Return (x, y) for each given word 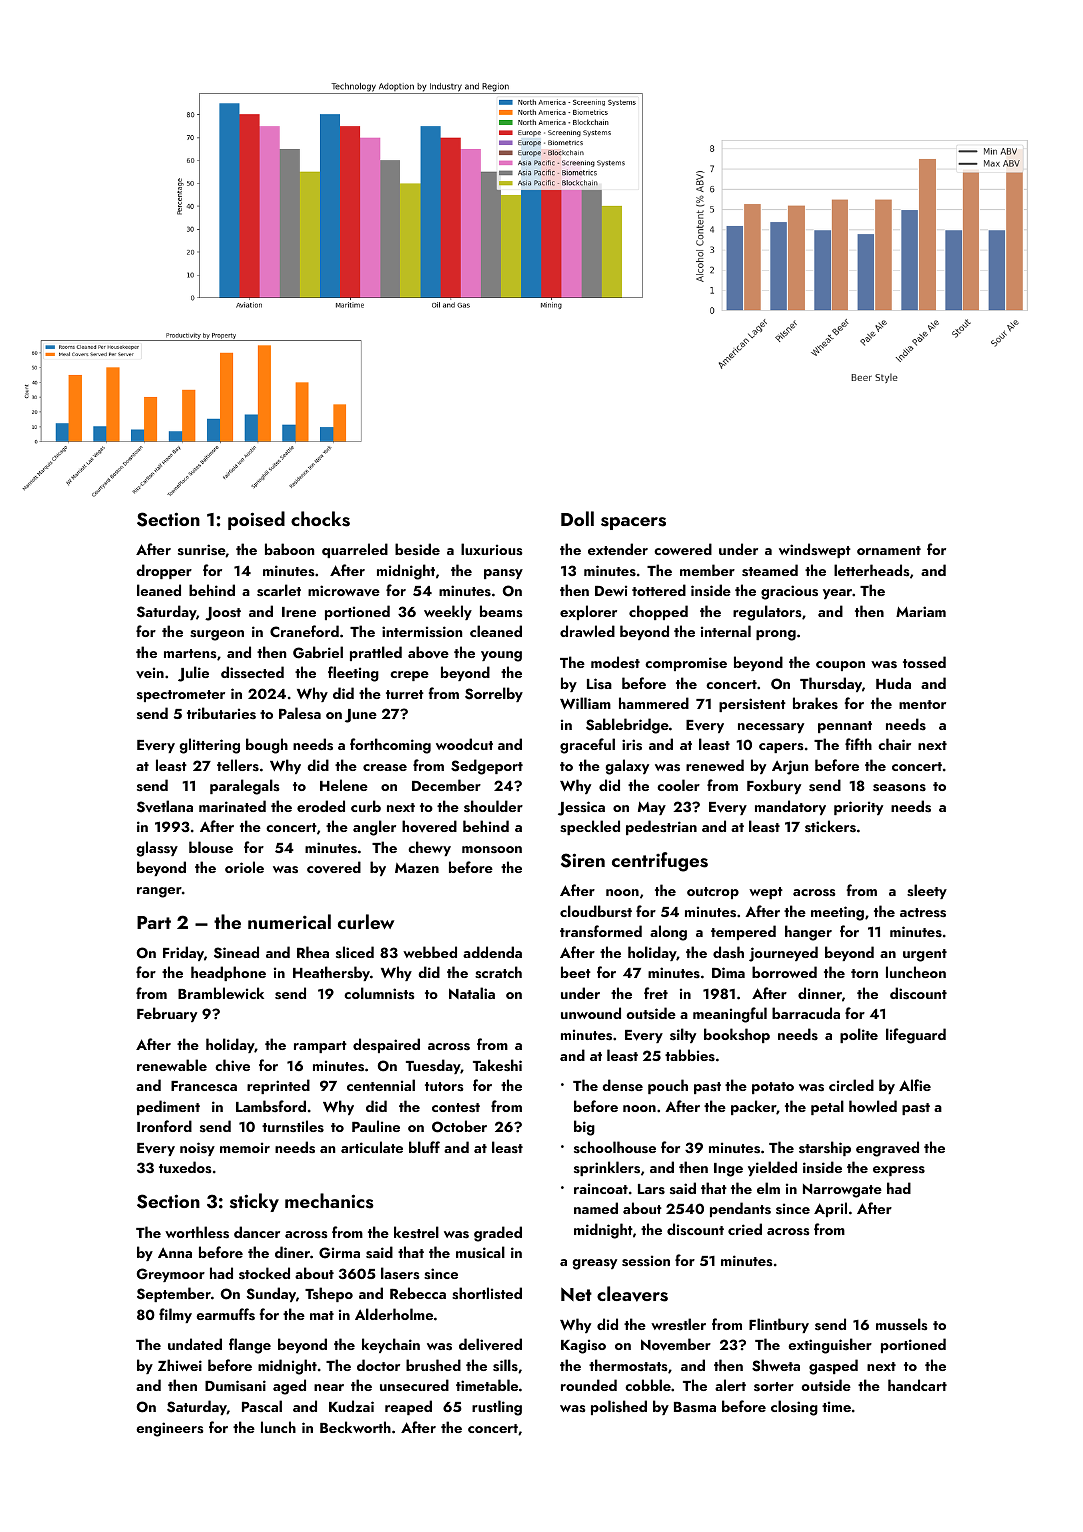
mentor (922, 704)
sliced (355, 952)
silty (683, 1035)
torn (864, 973)
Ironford (164, 1126)
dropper (164, 571)
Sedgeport (487, 767)
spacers (633, 523)
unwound (591, 1013)
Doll (577, 518)
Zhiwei (180, 1365)
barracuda (806, 1013)
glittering (209, 746)
